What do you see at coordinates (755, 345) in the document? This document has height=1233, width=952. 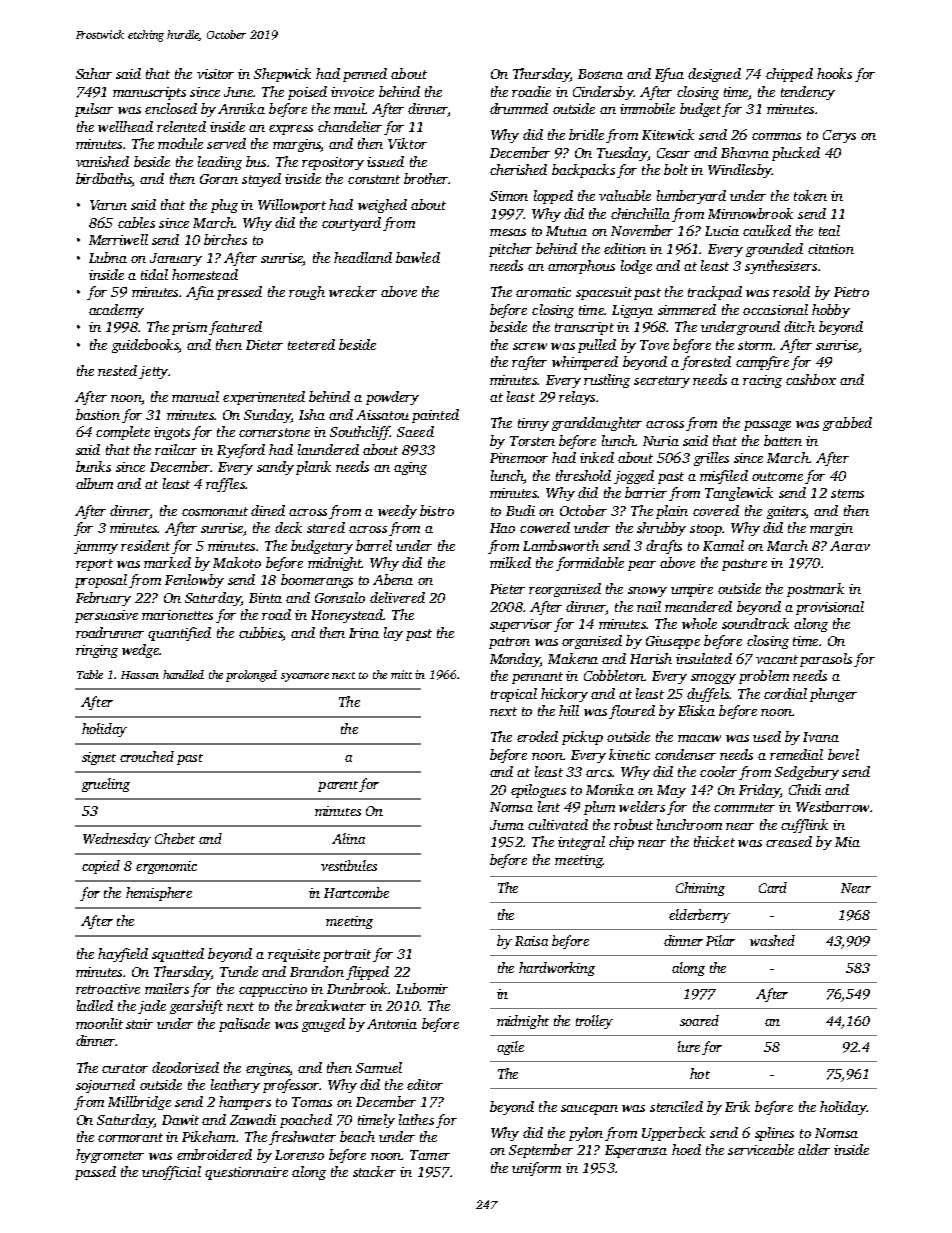 I see `storm` at bounding box center [755, 345].
